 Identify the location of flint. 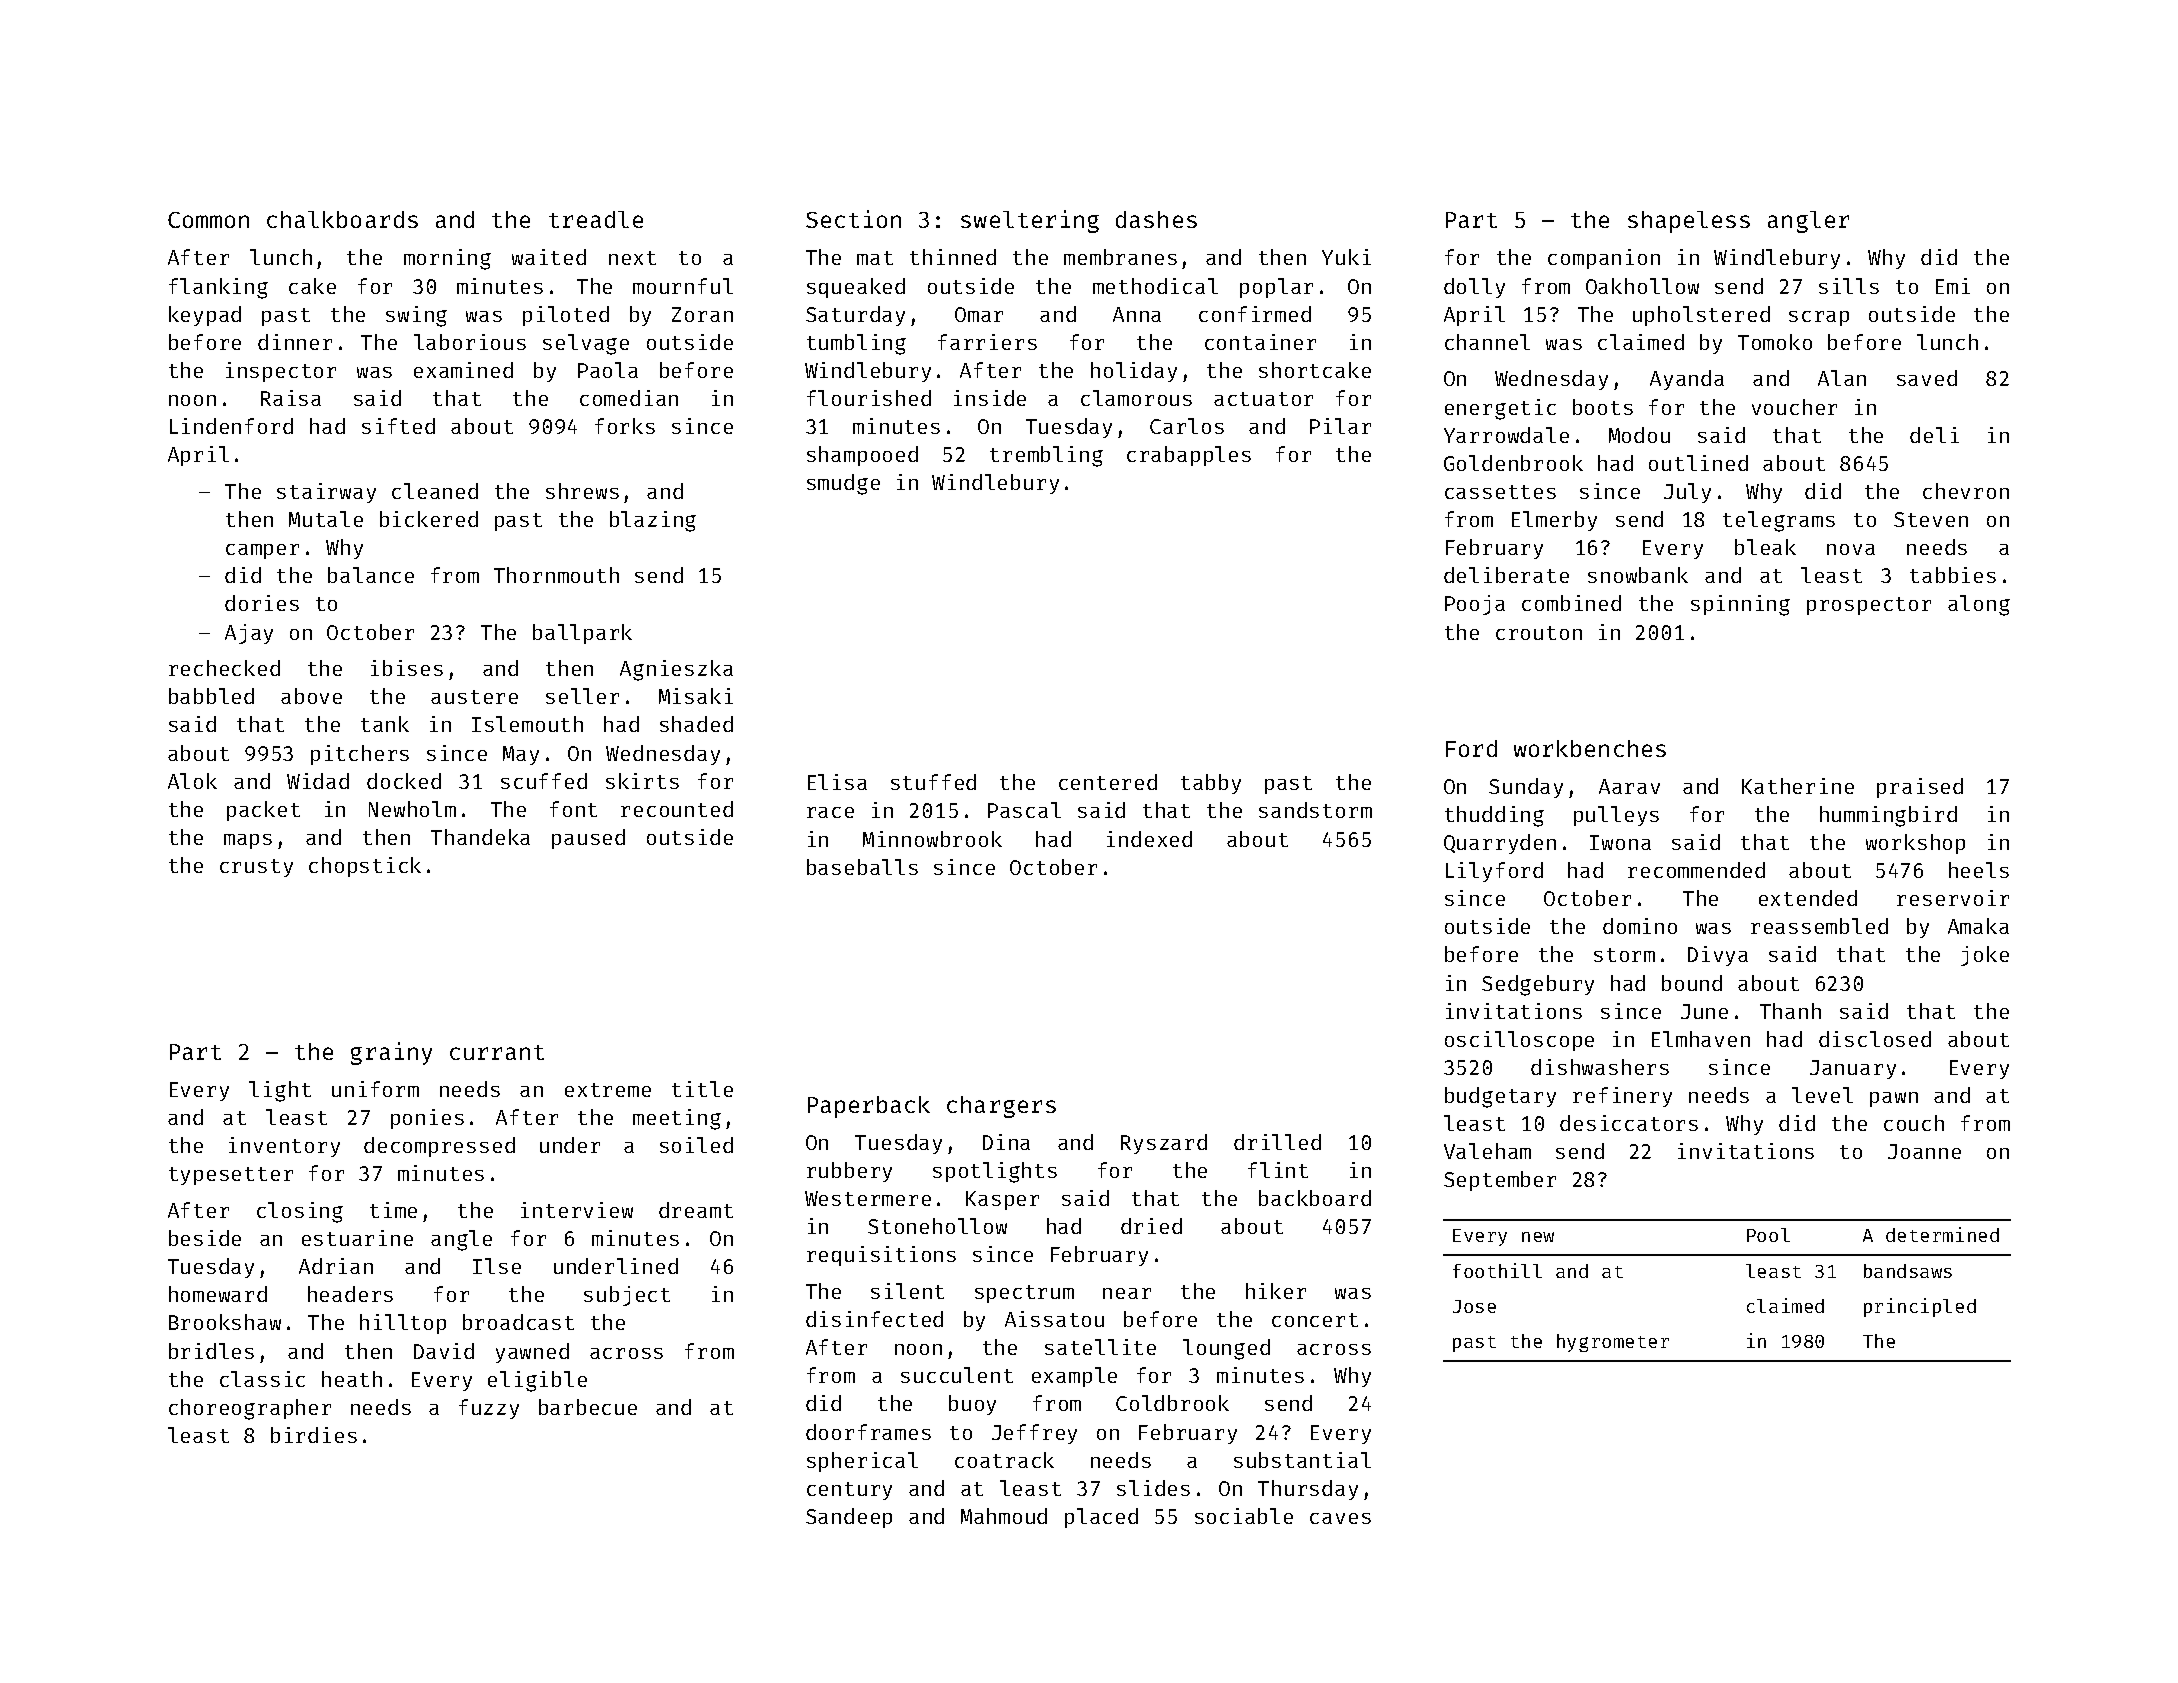
(1278, 1170).
